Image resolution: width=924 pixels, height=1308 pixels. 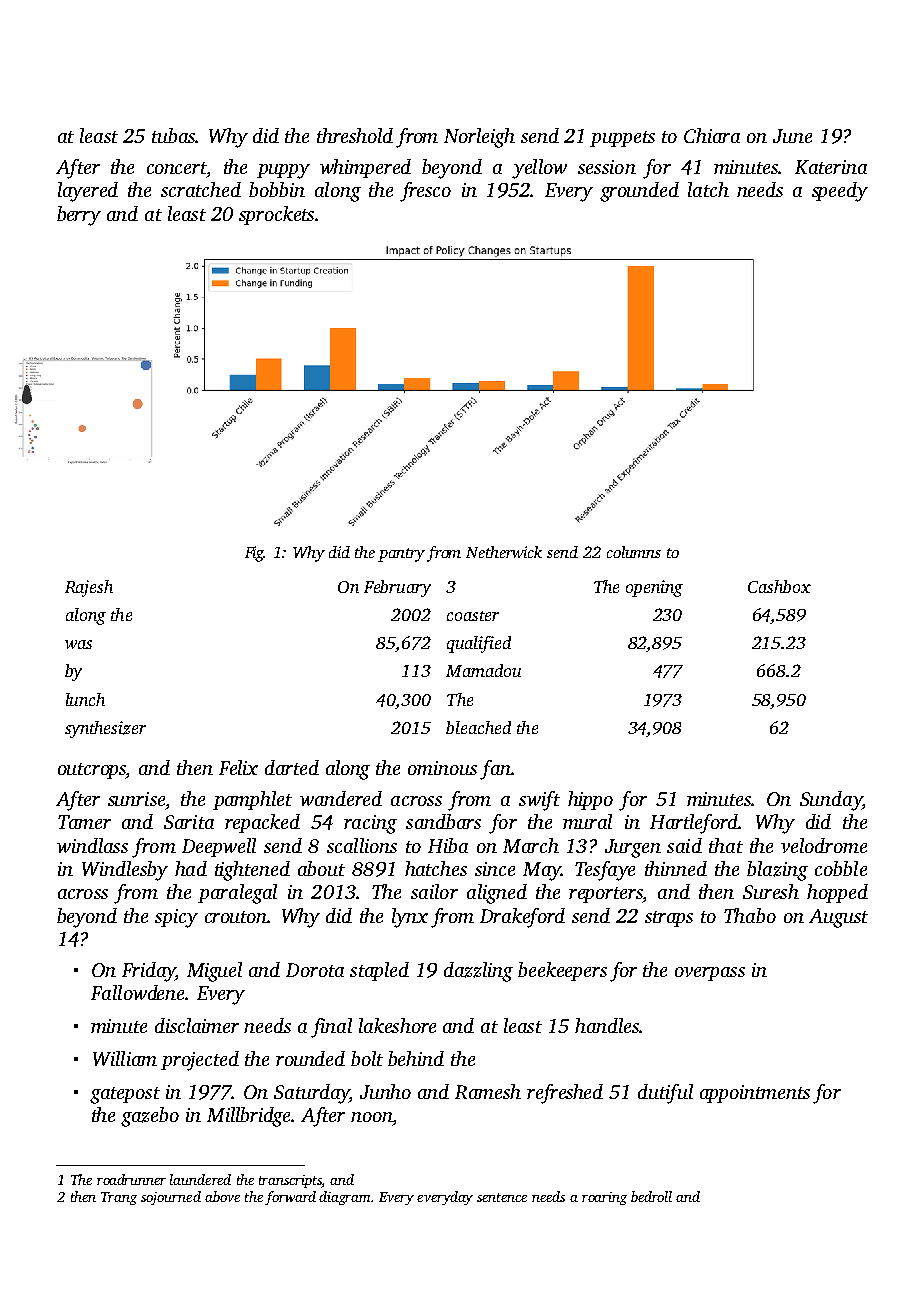 I want to click on bedroll, so click(x=651, y=1196).
